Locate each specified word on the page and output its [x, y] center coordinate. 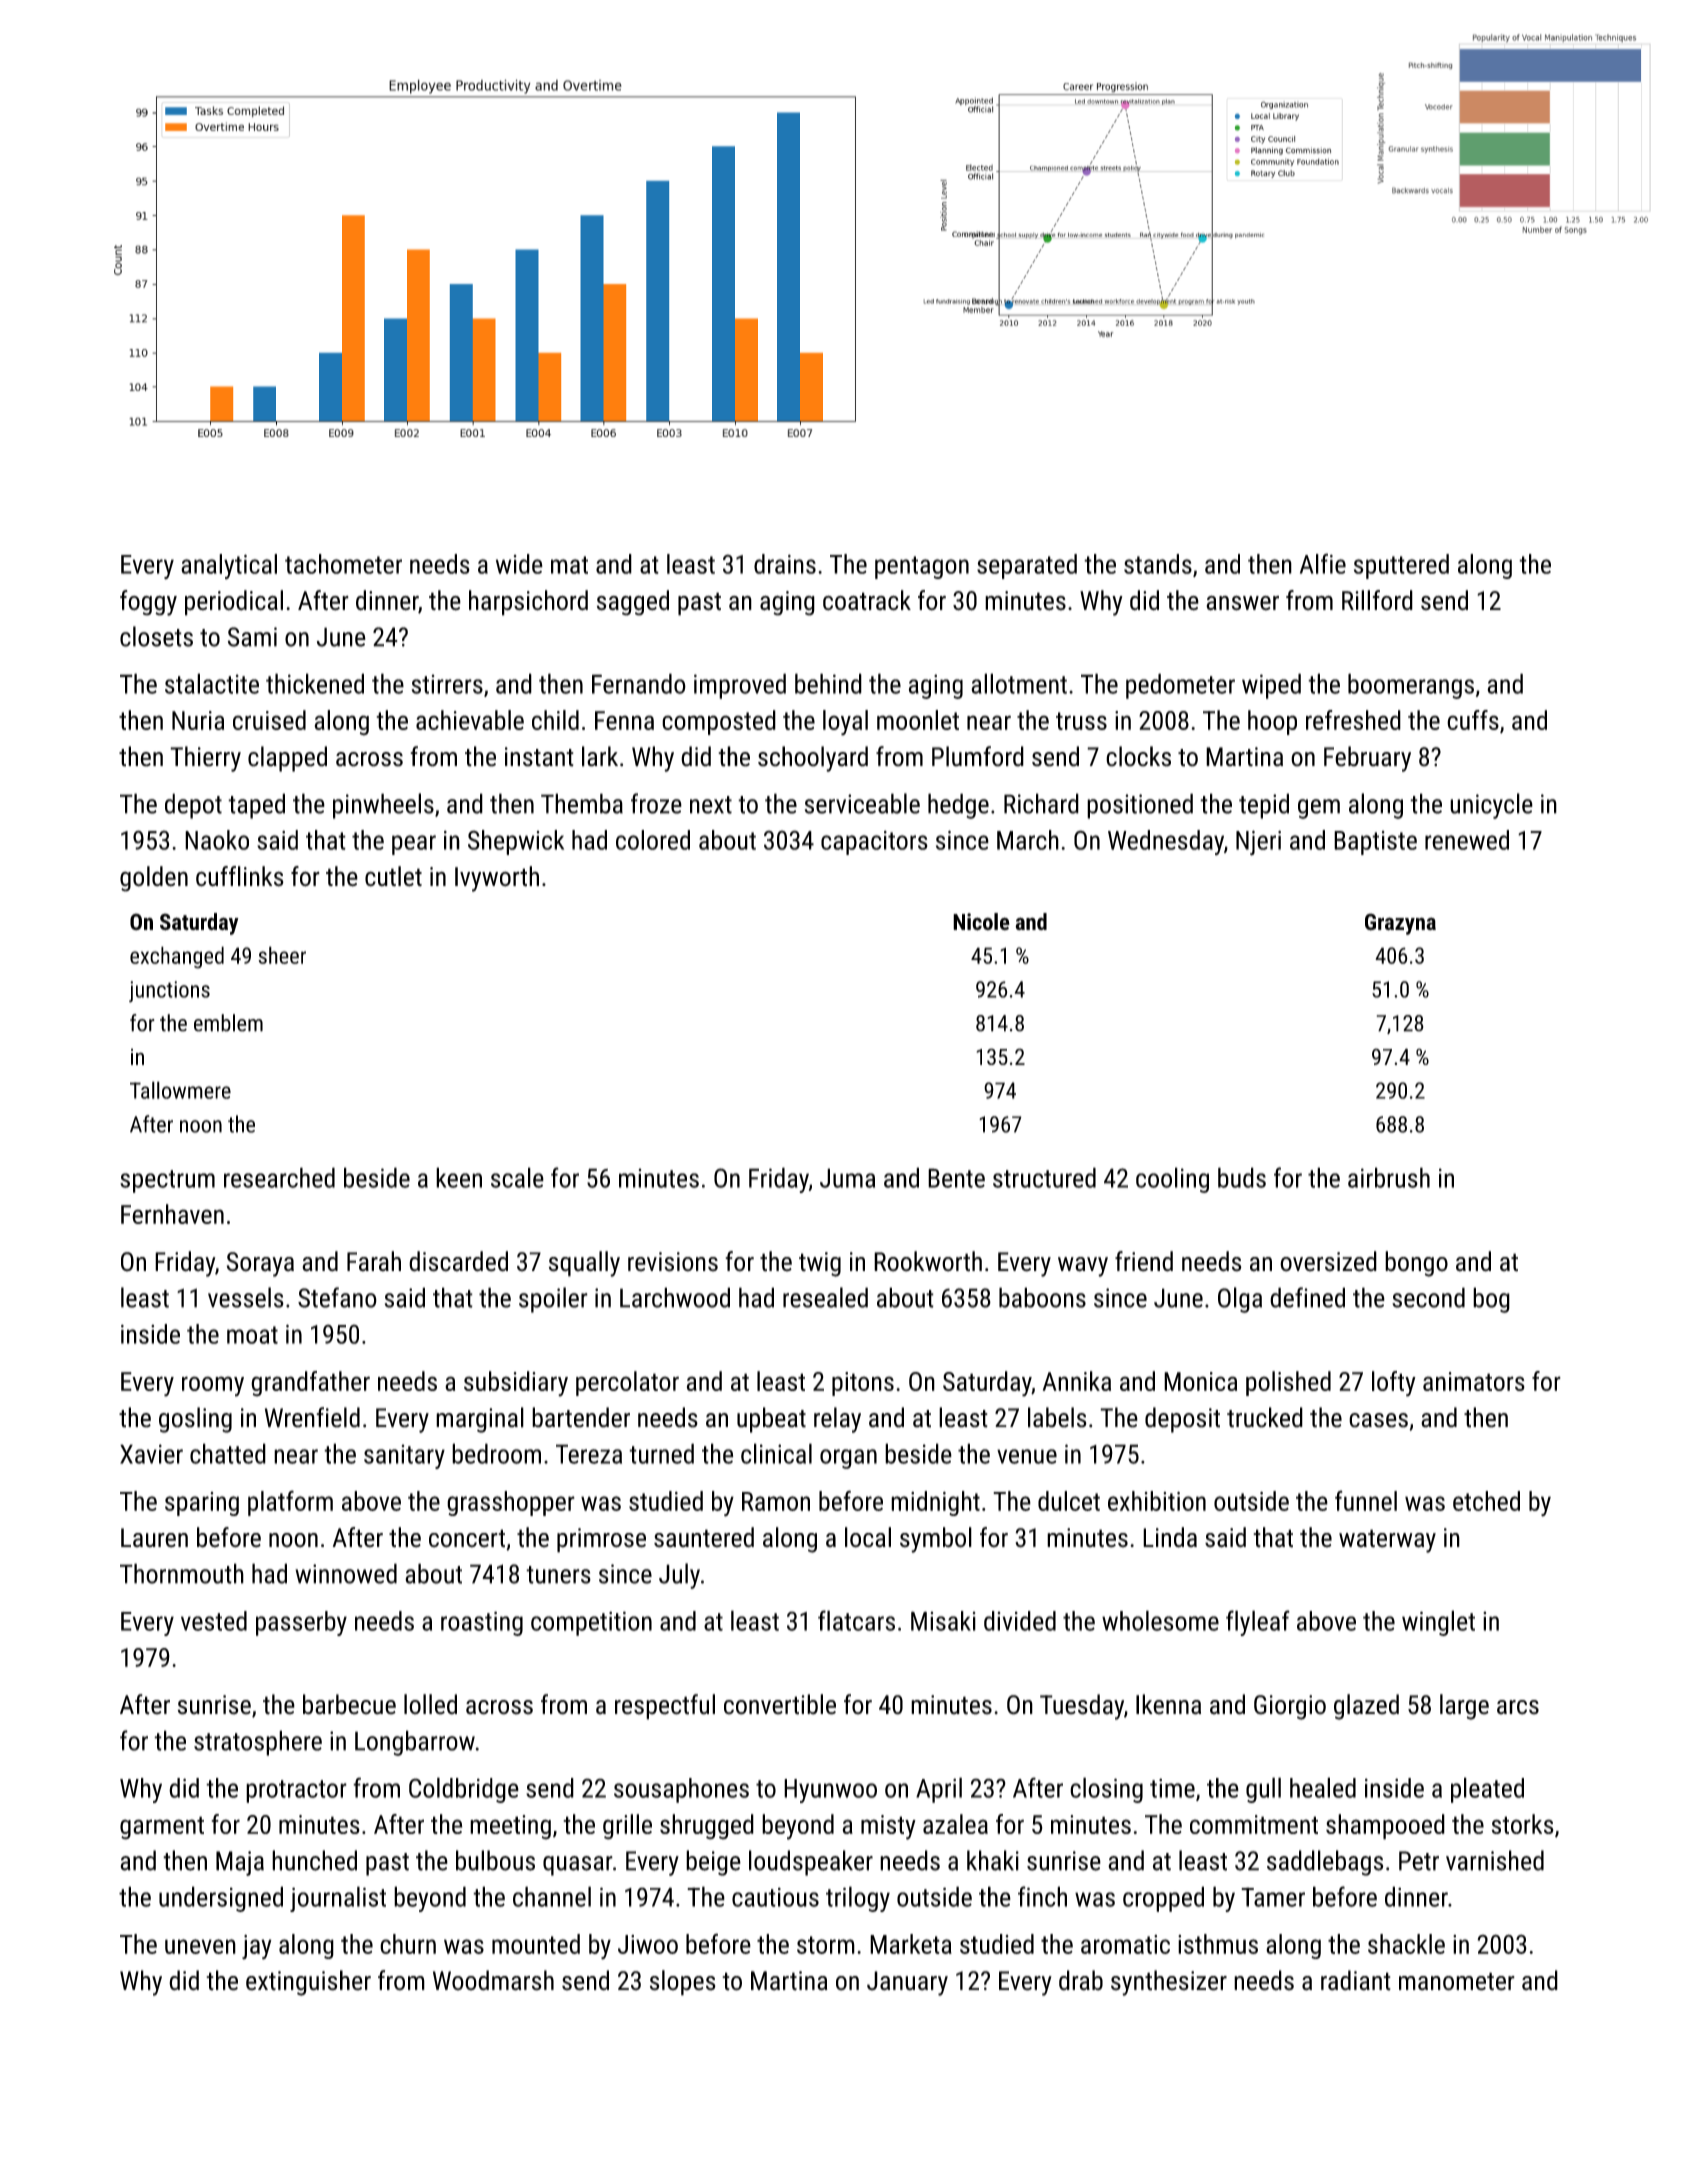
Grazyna [1400, 924]
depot [193, 806]
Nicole [981, 922]
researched [279, 1177]
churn [408, 1944]
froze [656, 803]
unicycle [1491, 806]
